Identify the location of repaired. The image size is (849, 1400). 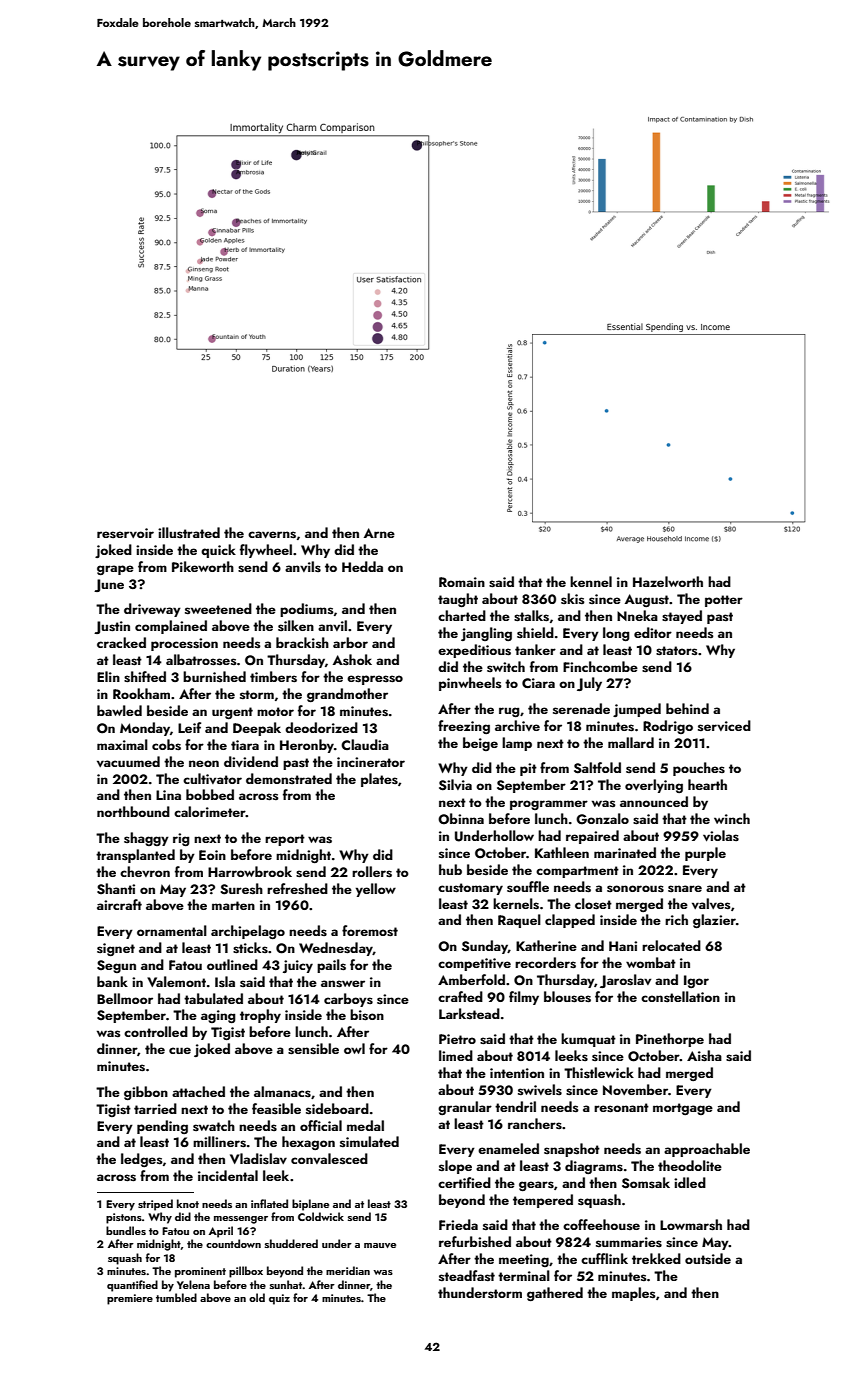
(592, 837).
